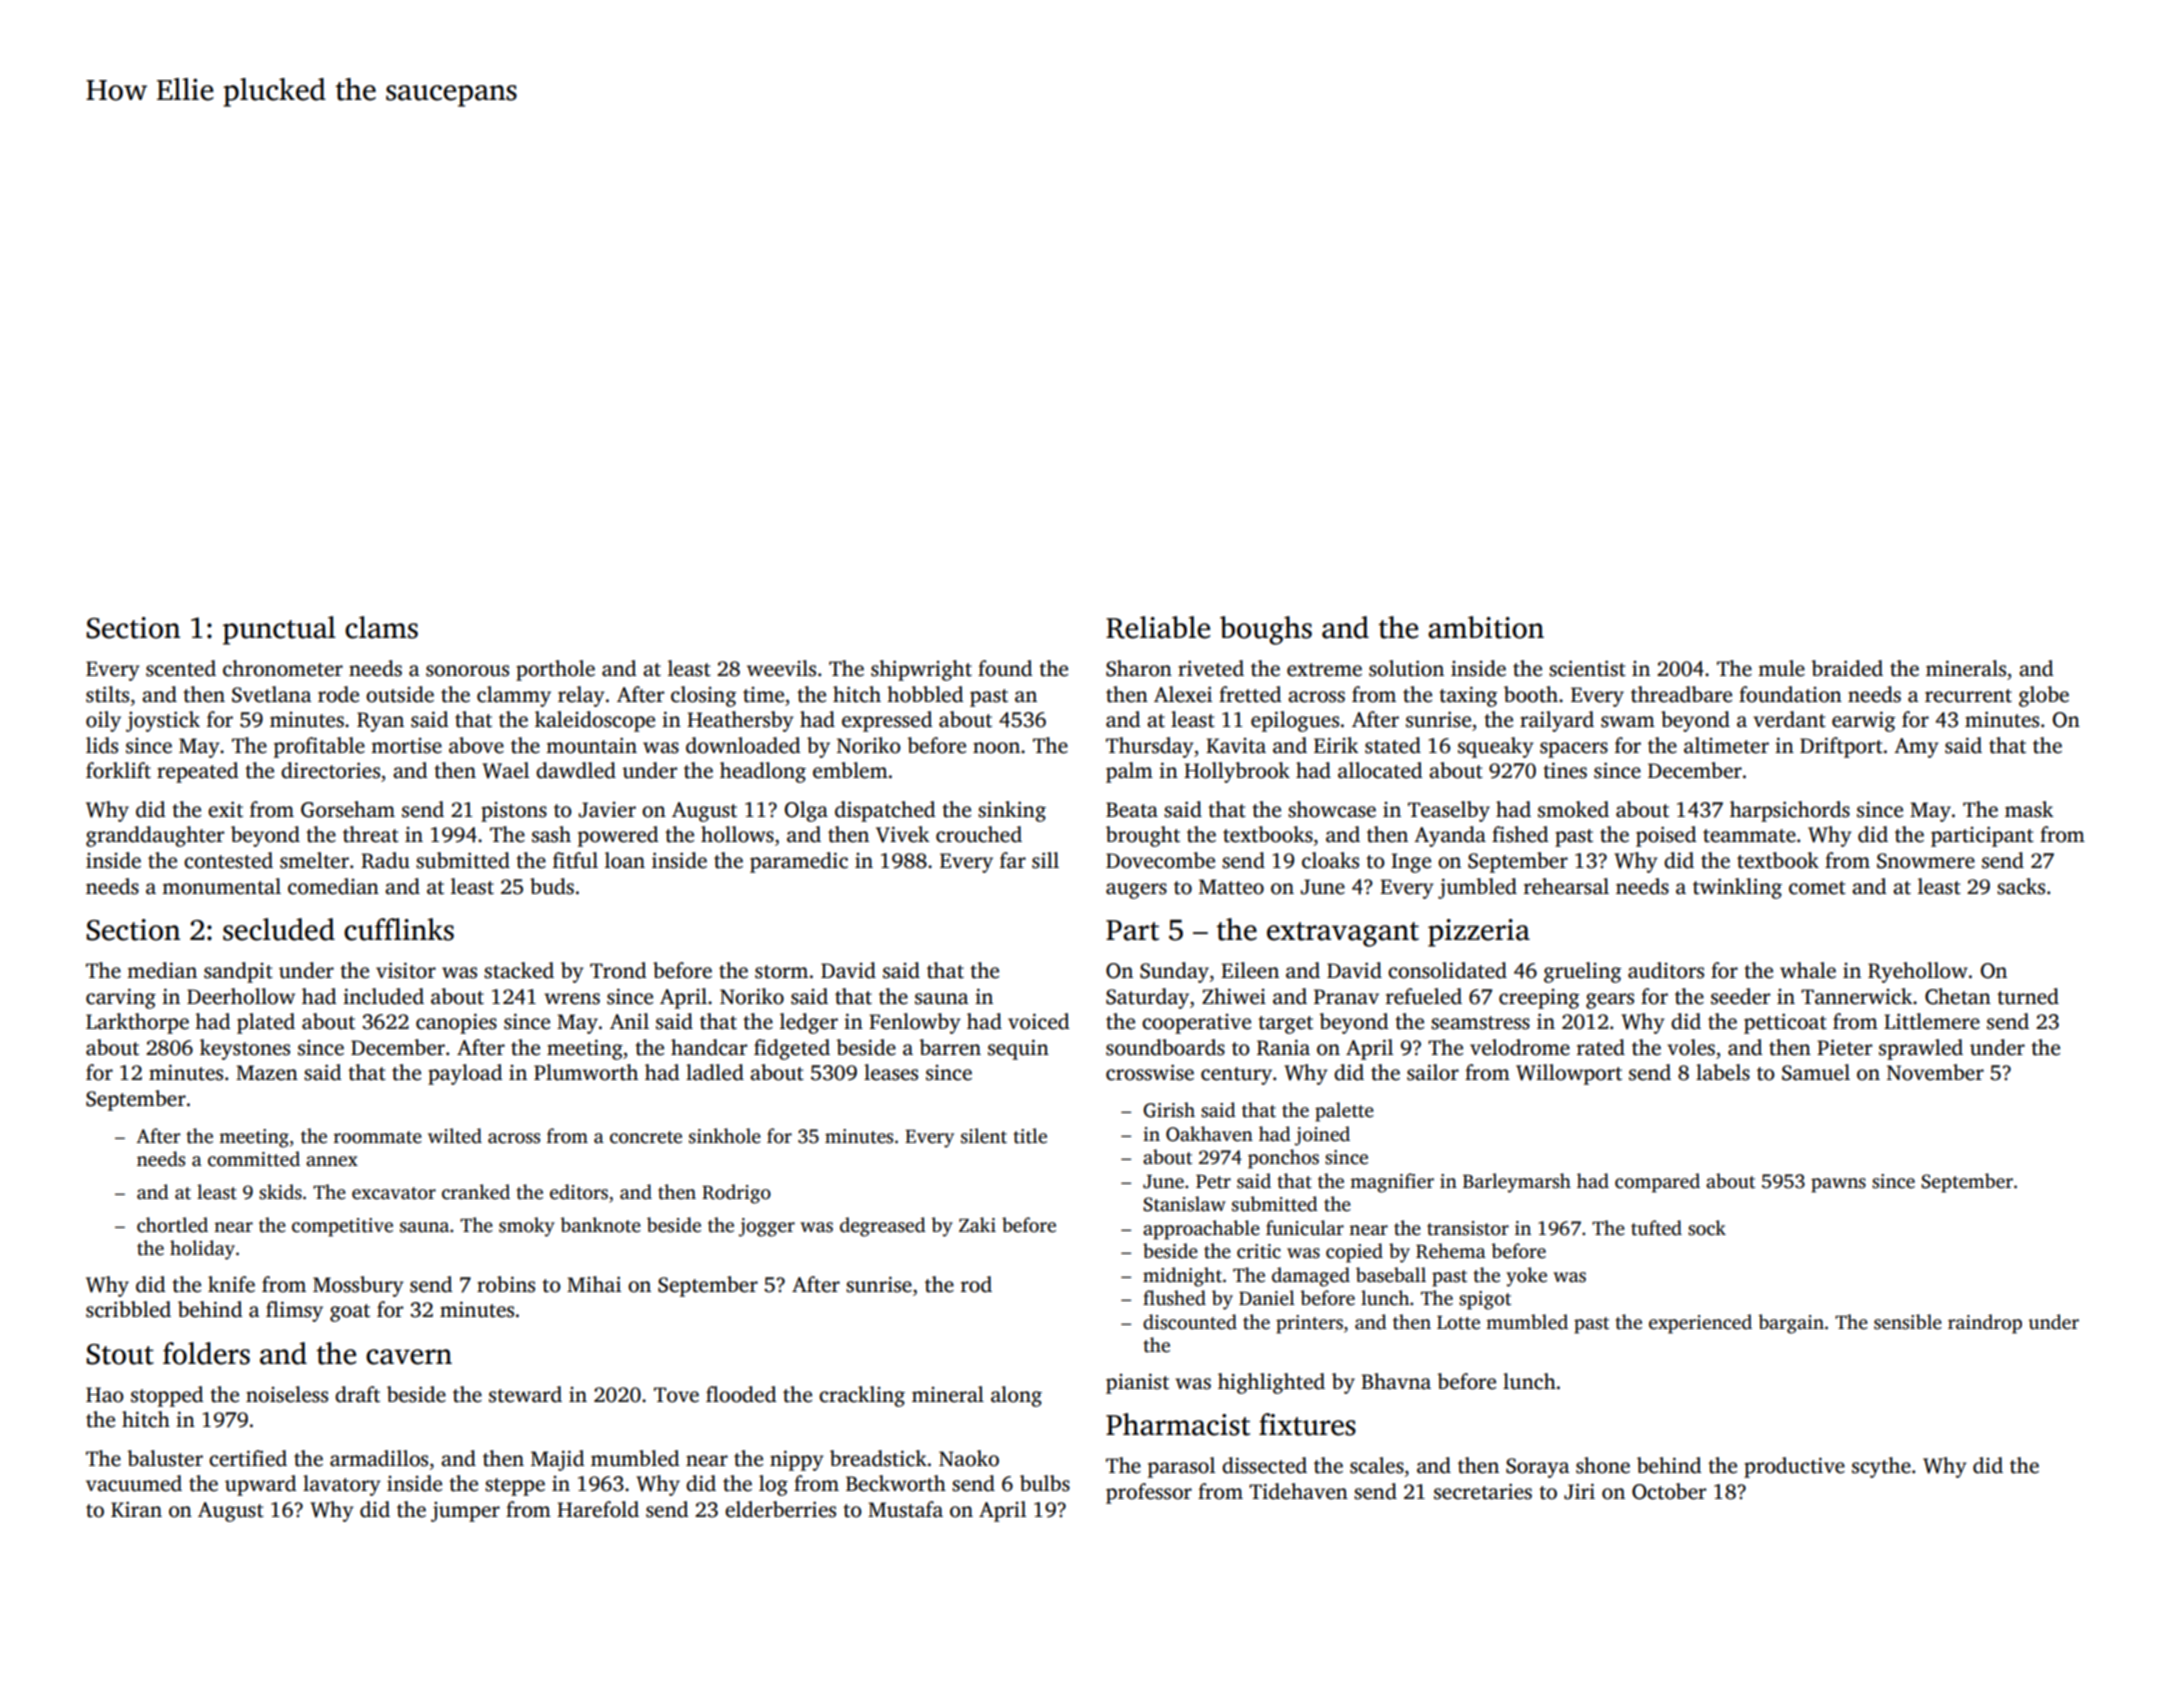 The image size is (2178, 1683). I want to click on Mazen, so click(267, 1073).
